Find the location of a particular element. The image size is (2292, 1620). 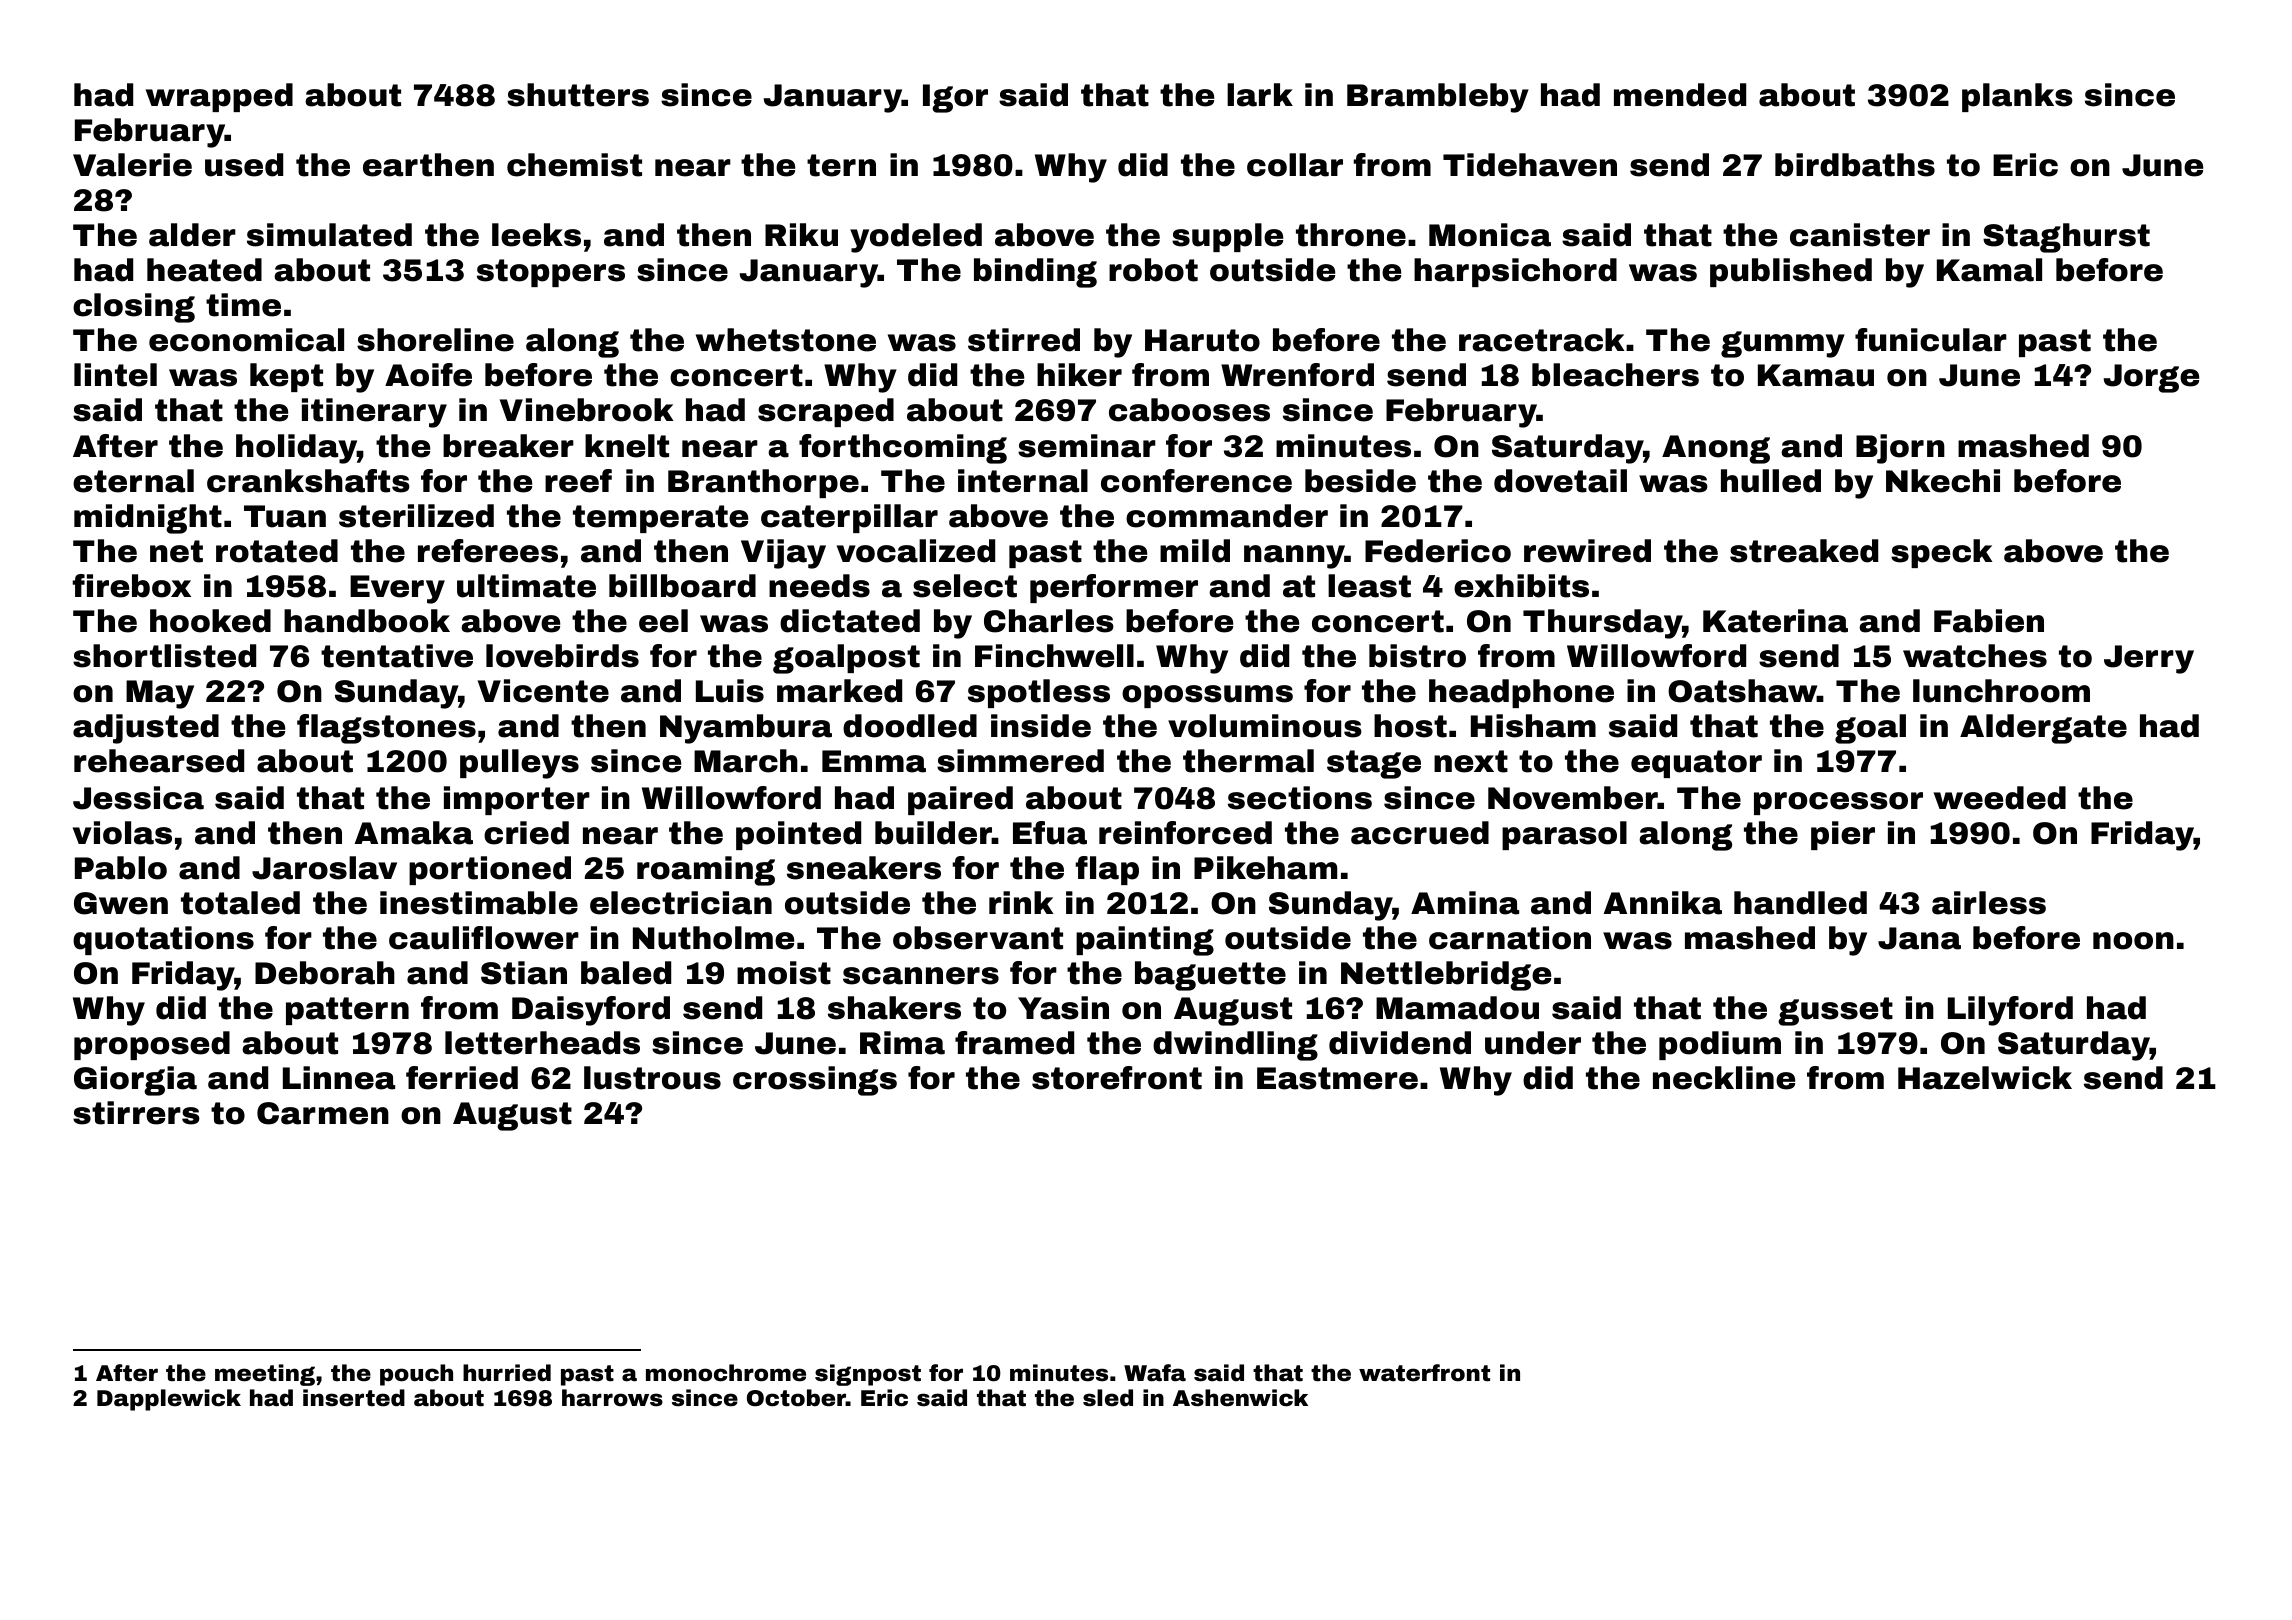

Valerie is located at coordinates (132, 165).
